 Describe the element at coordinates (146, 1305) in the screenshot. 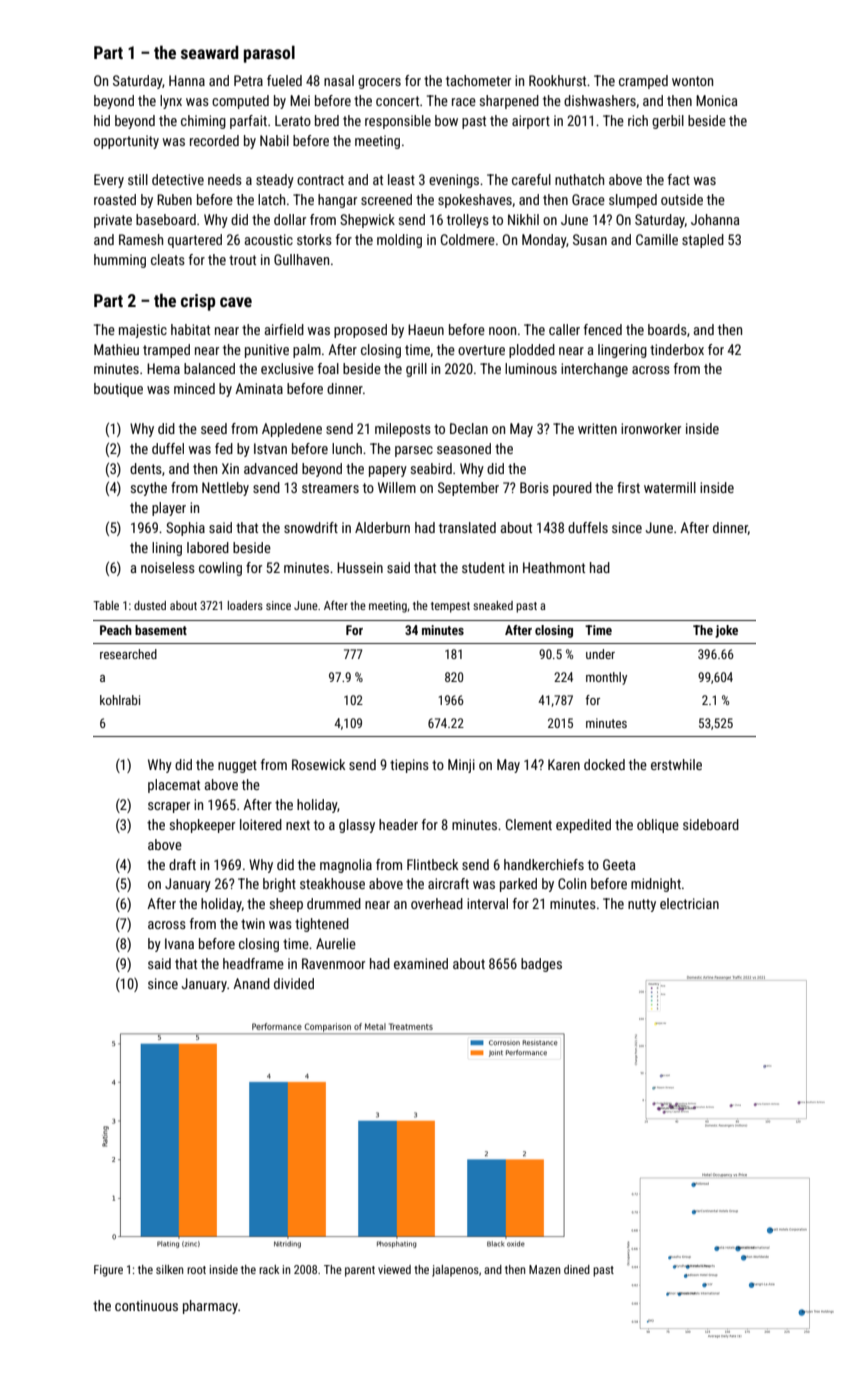

I see `continuous` at that location.
